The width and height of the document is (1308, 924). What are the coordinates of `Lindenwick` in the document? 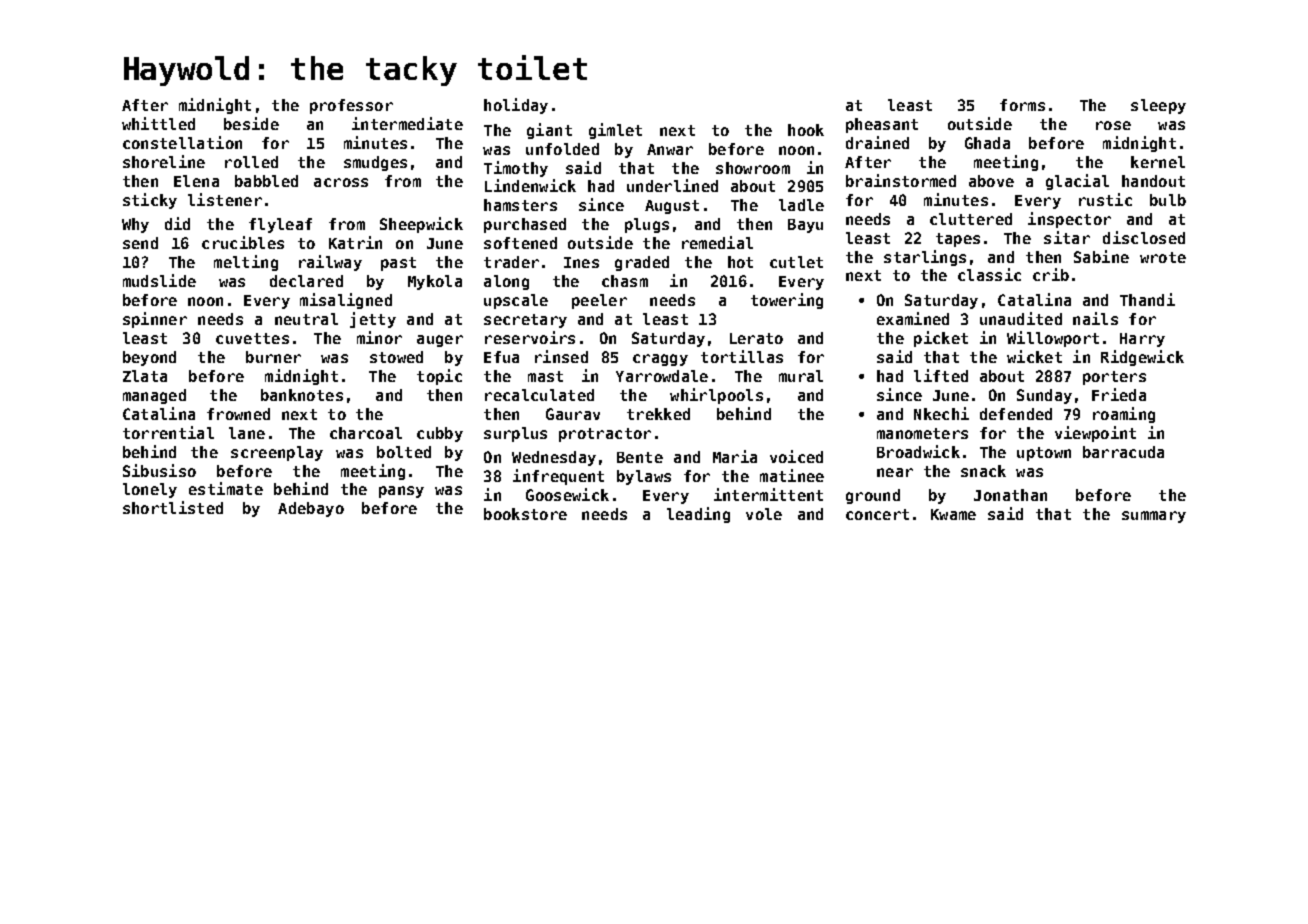 It's located at (530, 185).
